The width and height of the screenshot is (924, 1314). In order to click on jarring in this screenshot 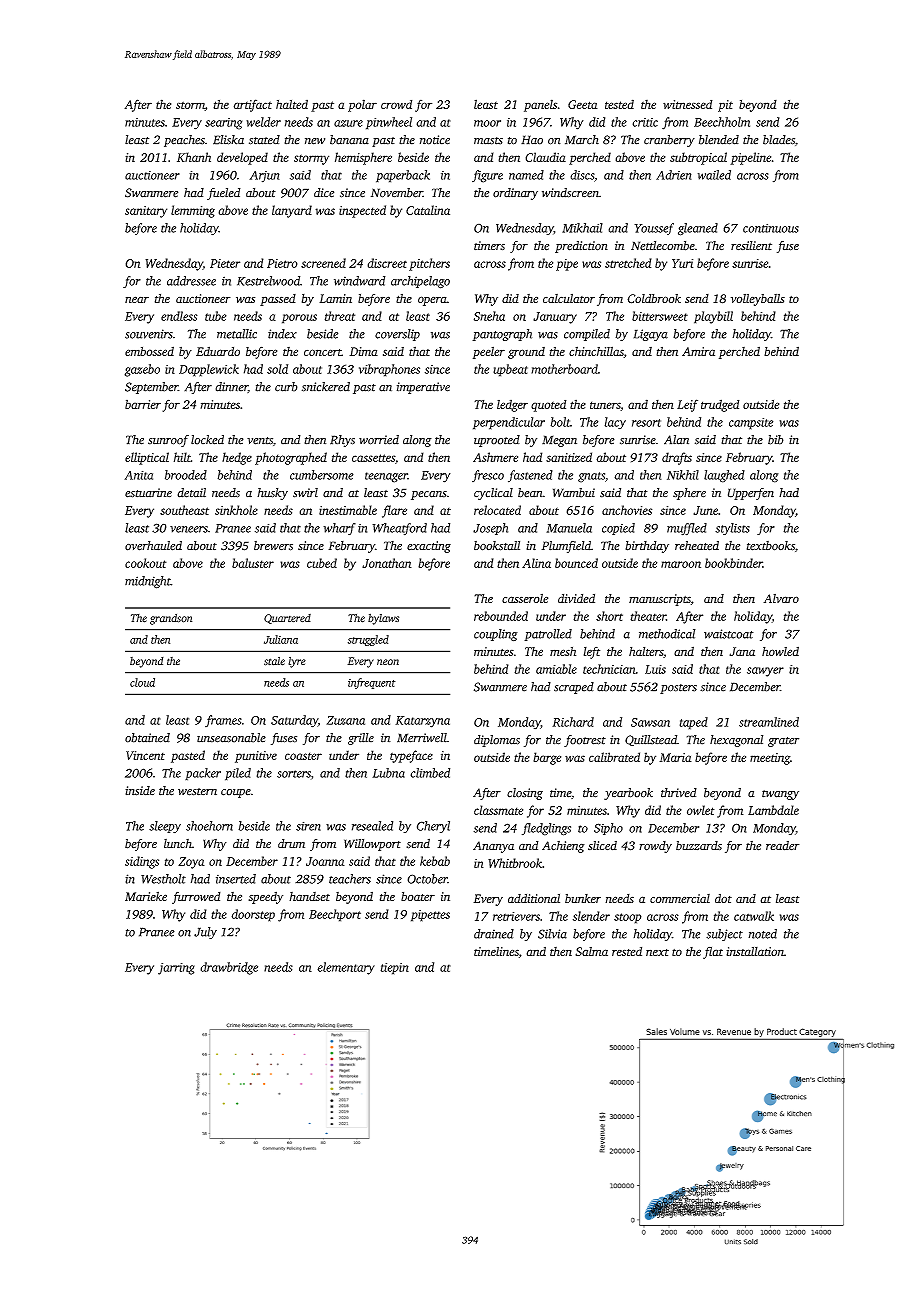, I will do `click(176, 969)`.
